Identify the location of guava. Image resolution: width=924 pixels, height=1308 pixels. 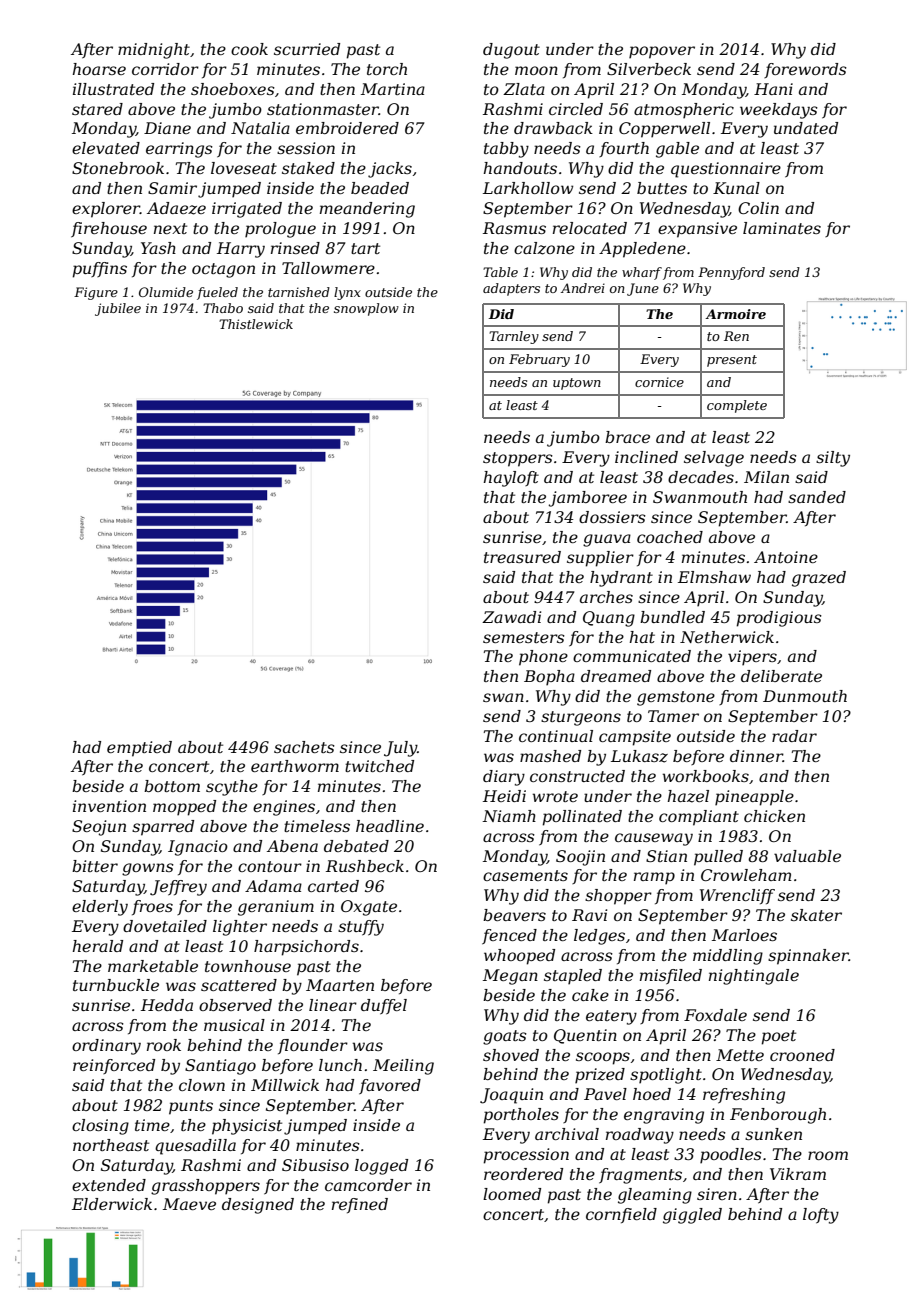
(607, 540).
